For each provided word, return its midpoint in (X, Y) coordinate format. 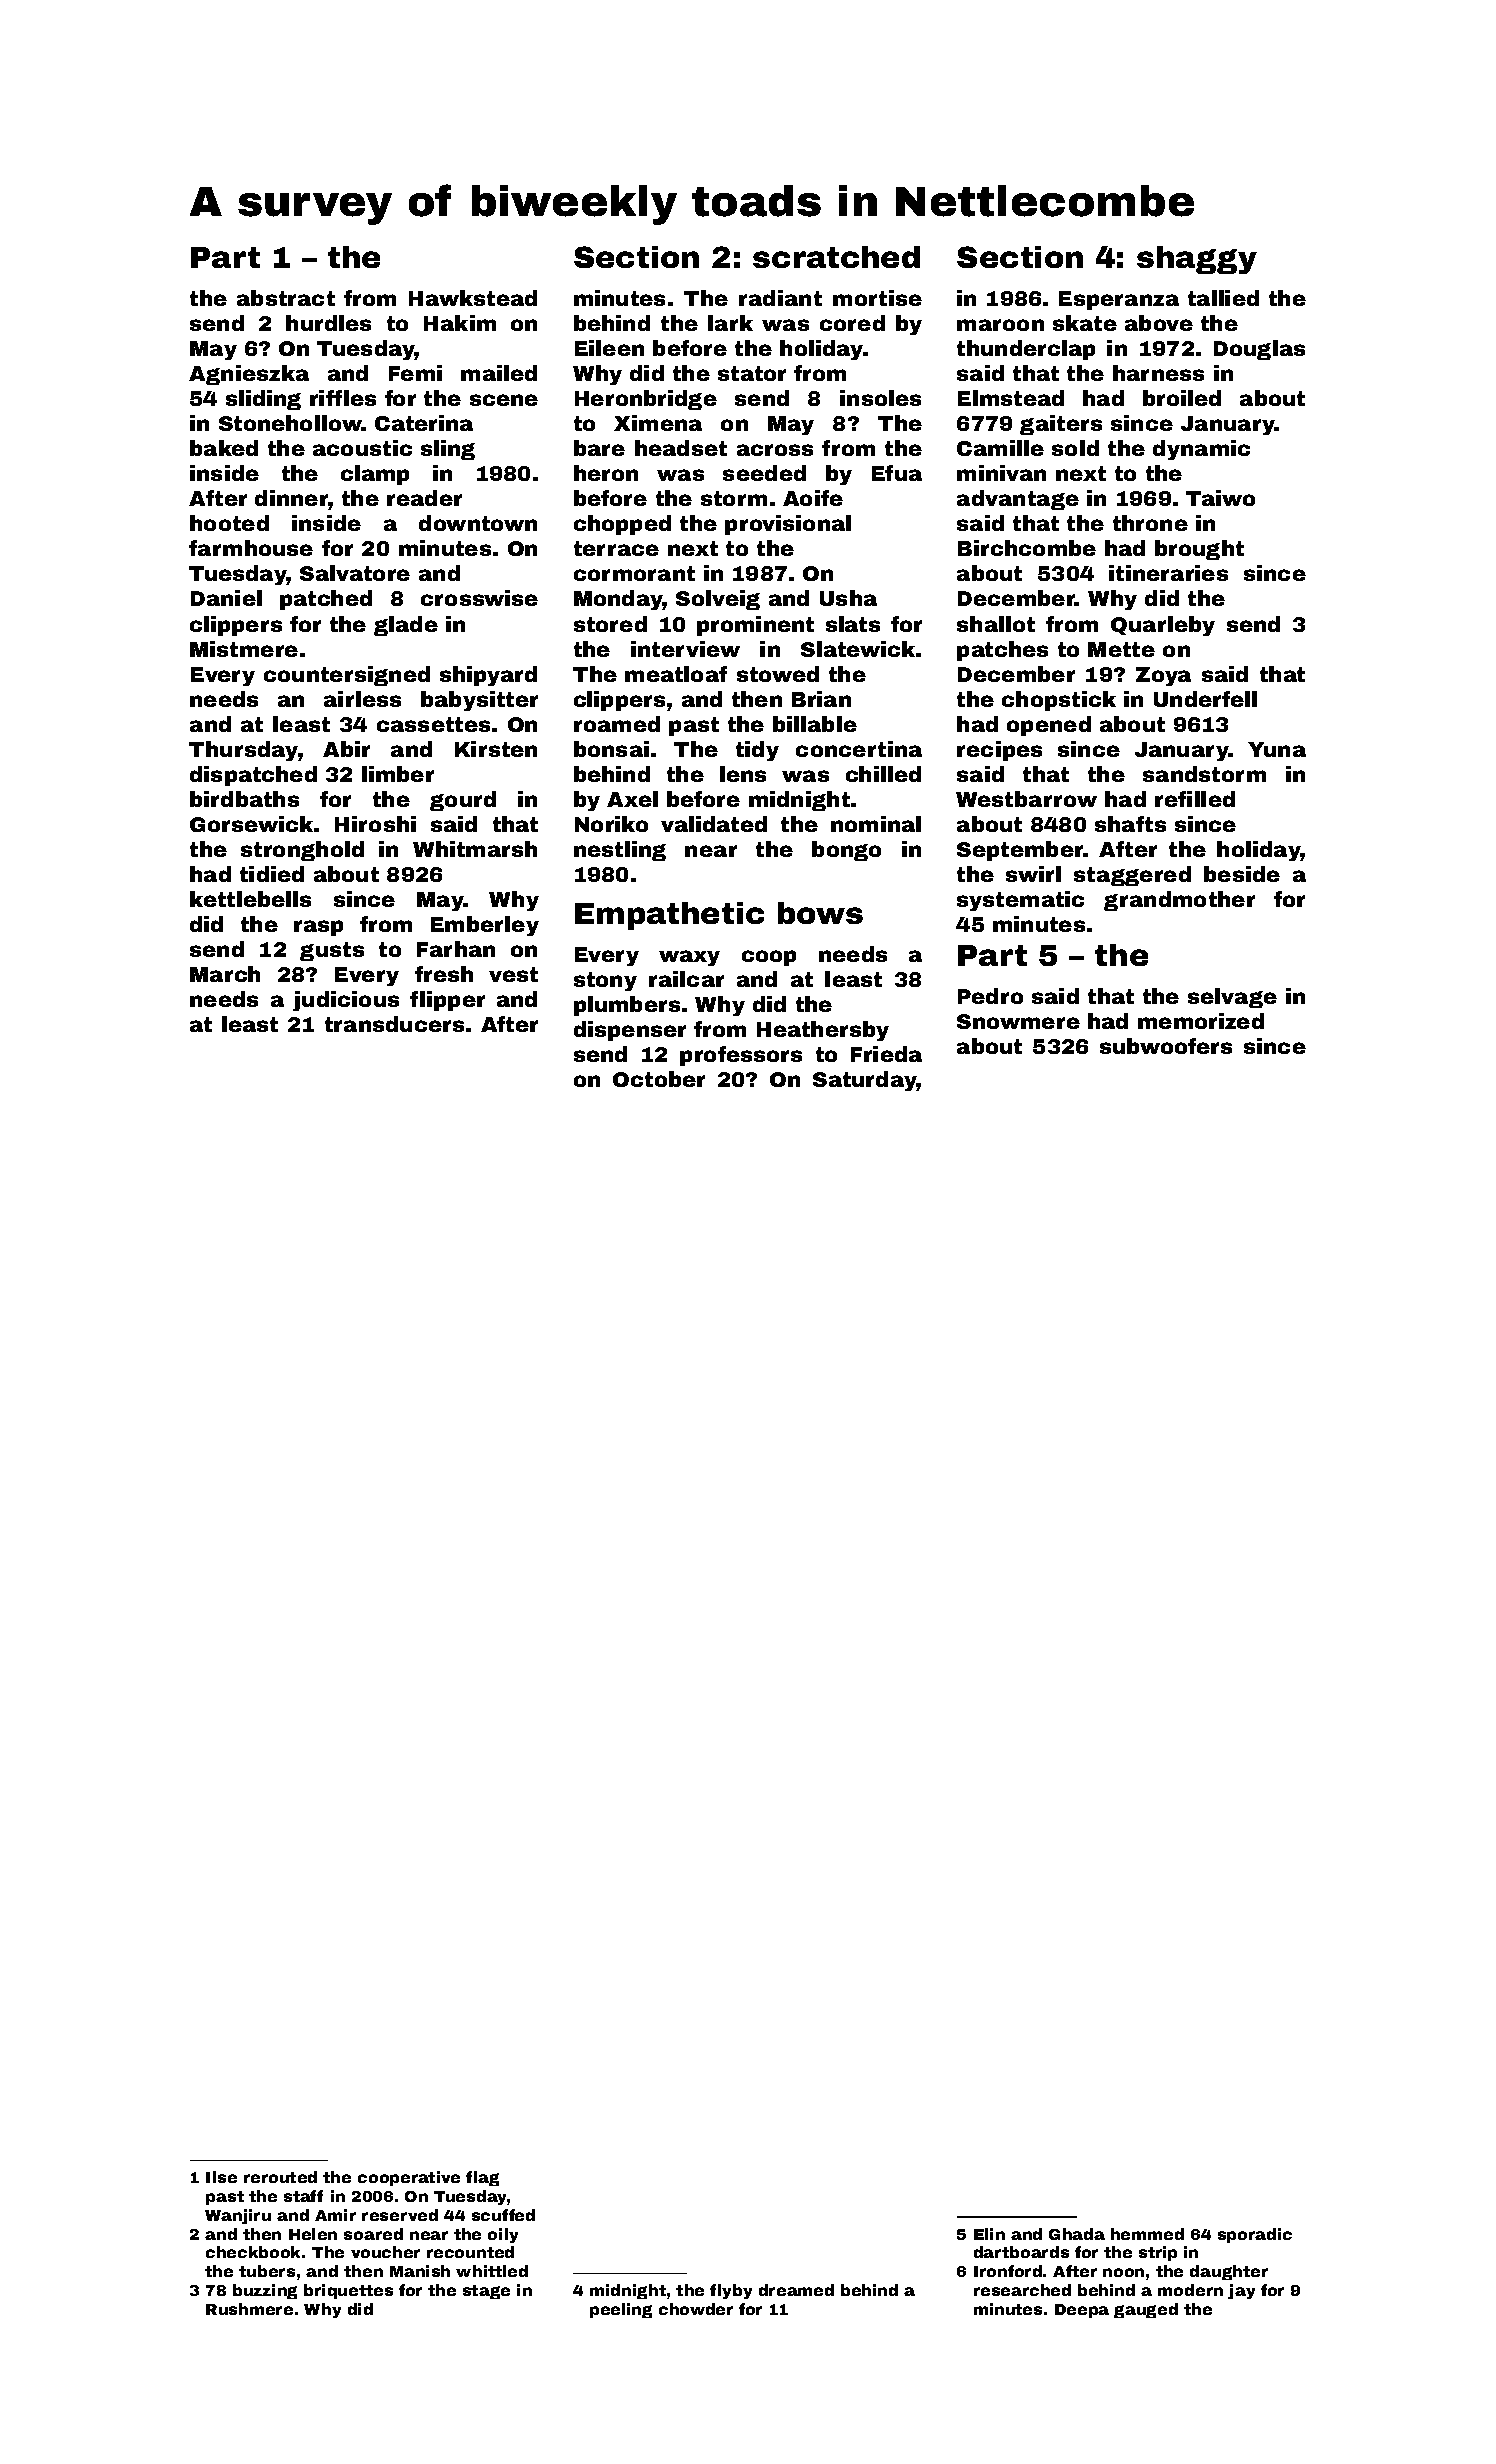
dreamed (796, 2290)
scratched (836, 257)
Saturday (865, 1081)
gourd (463, 801)
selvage (1232, 998)
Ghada (1077, 2234)
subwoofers (1166, 1046)
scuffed (503, 2215)
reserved (400, 2215)
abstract (286, 298)
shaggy (1197, 260)
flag (482, 2178)
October (659, 1079)
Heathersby (823, 1031)
